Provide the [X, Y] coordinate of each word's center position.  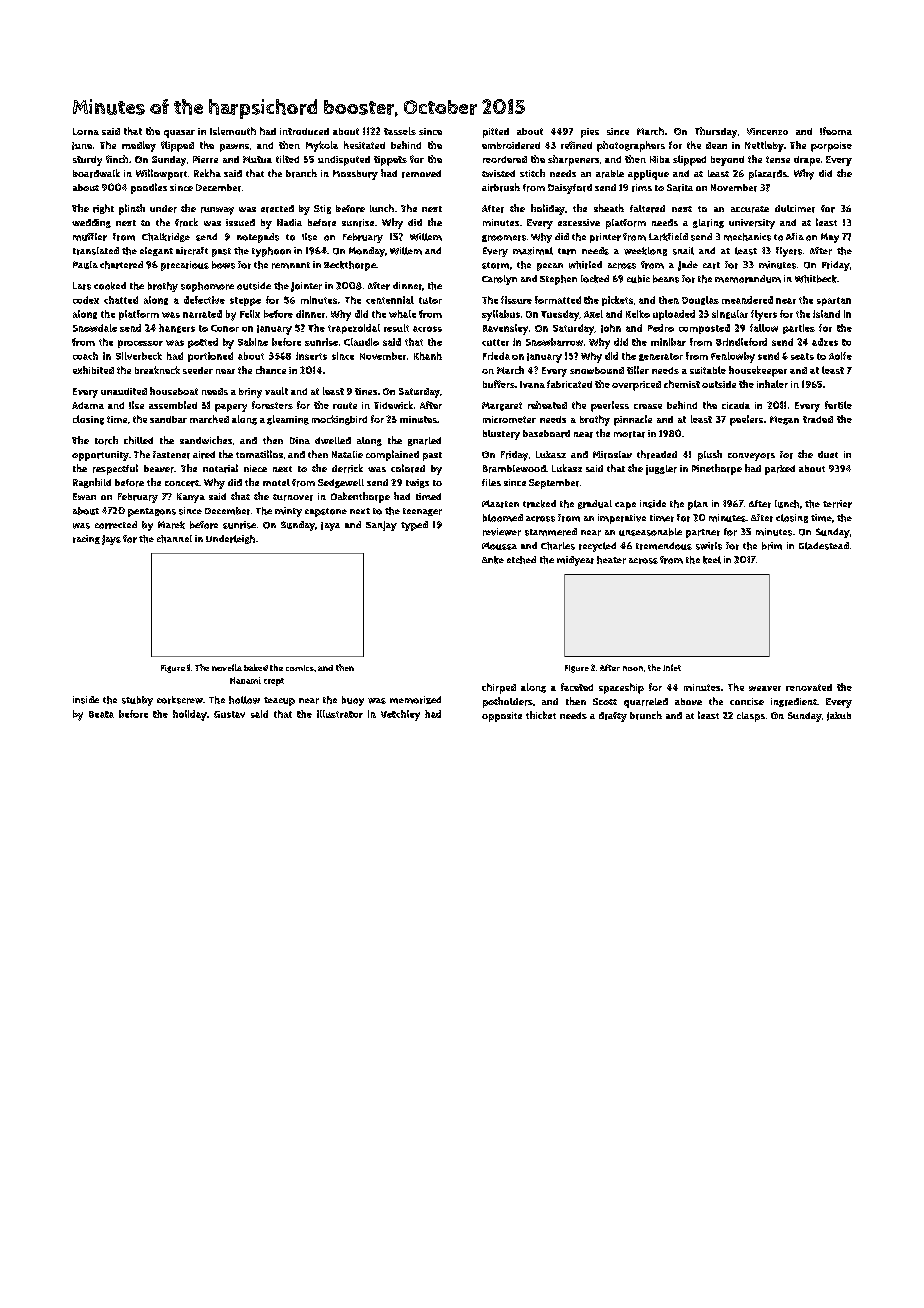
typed [414, 526]
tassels [400, 131]
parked [780, 470]
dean [716, 145]
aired [204, 455]
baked [256, 667]
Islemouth [233, 131]
